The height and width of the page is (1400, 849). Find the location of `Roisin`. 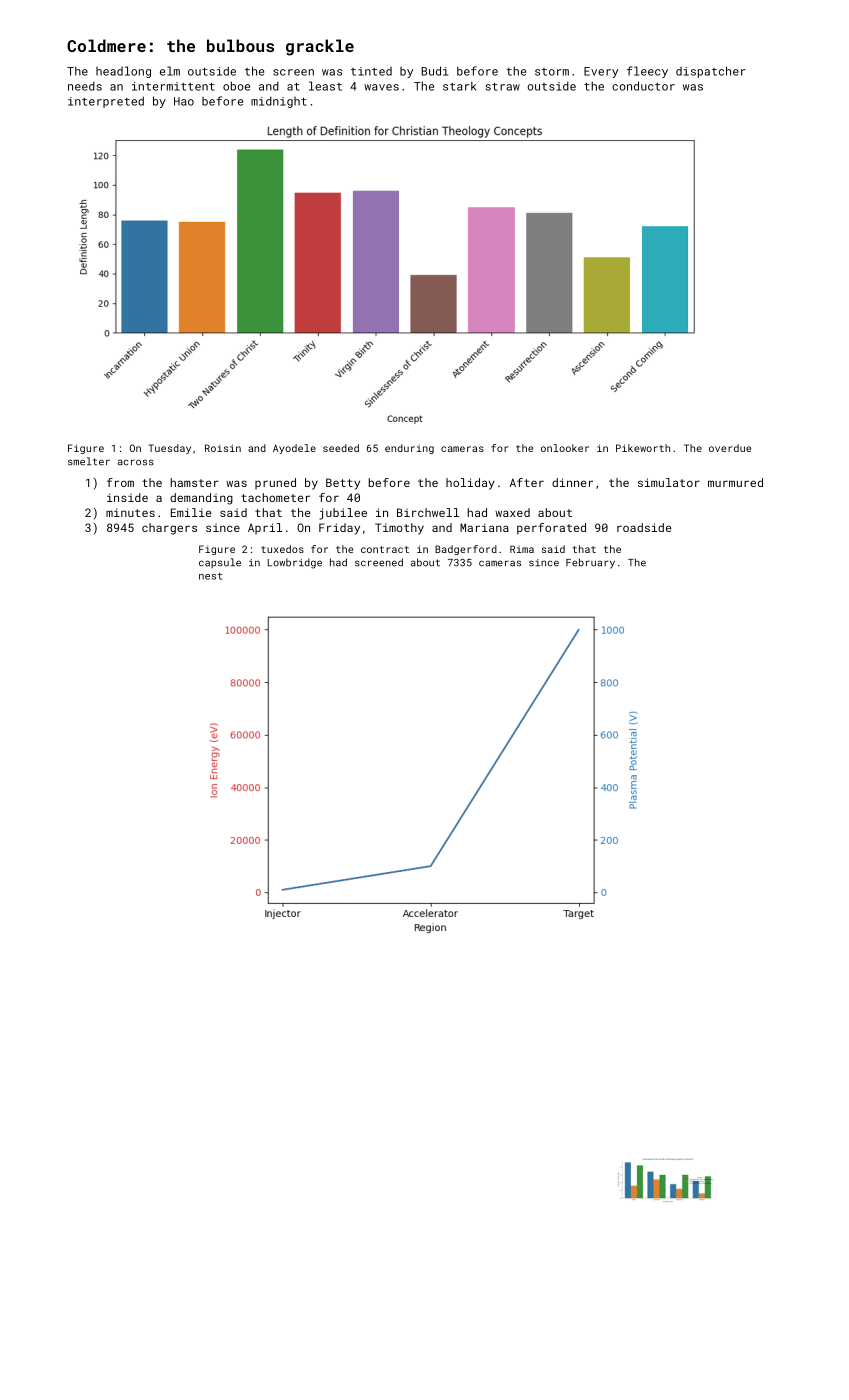

Roisin is located at coordinates (223, 448).
